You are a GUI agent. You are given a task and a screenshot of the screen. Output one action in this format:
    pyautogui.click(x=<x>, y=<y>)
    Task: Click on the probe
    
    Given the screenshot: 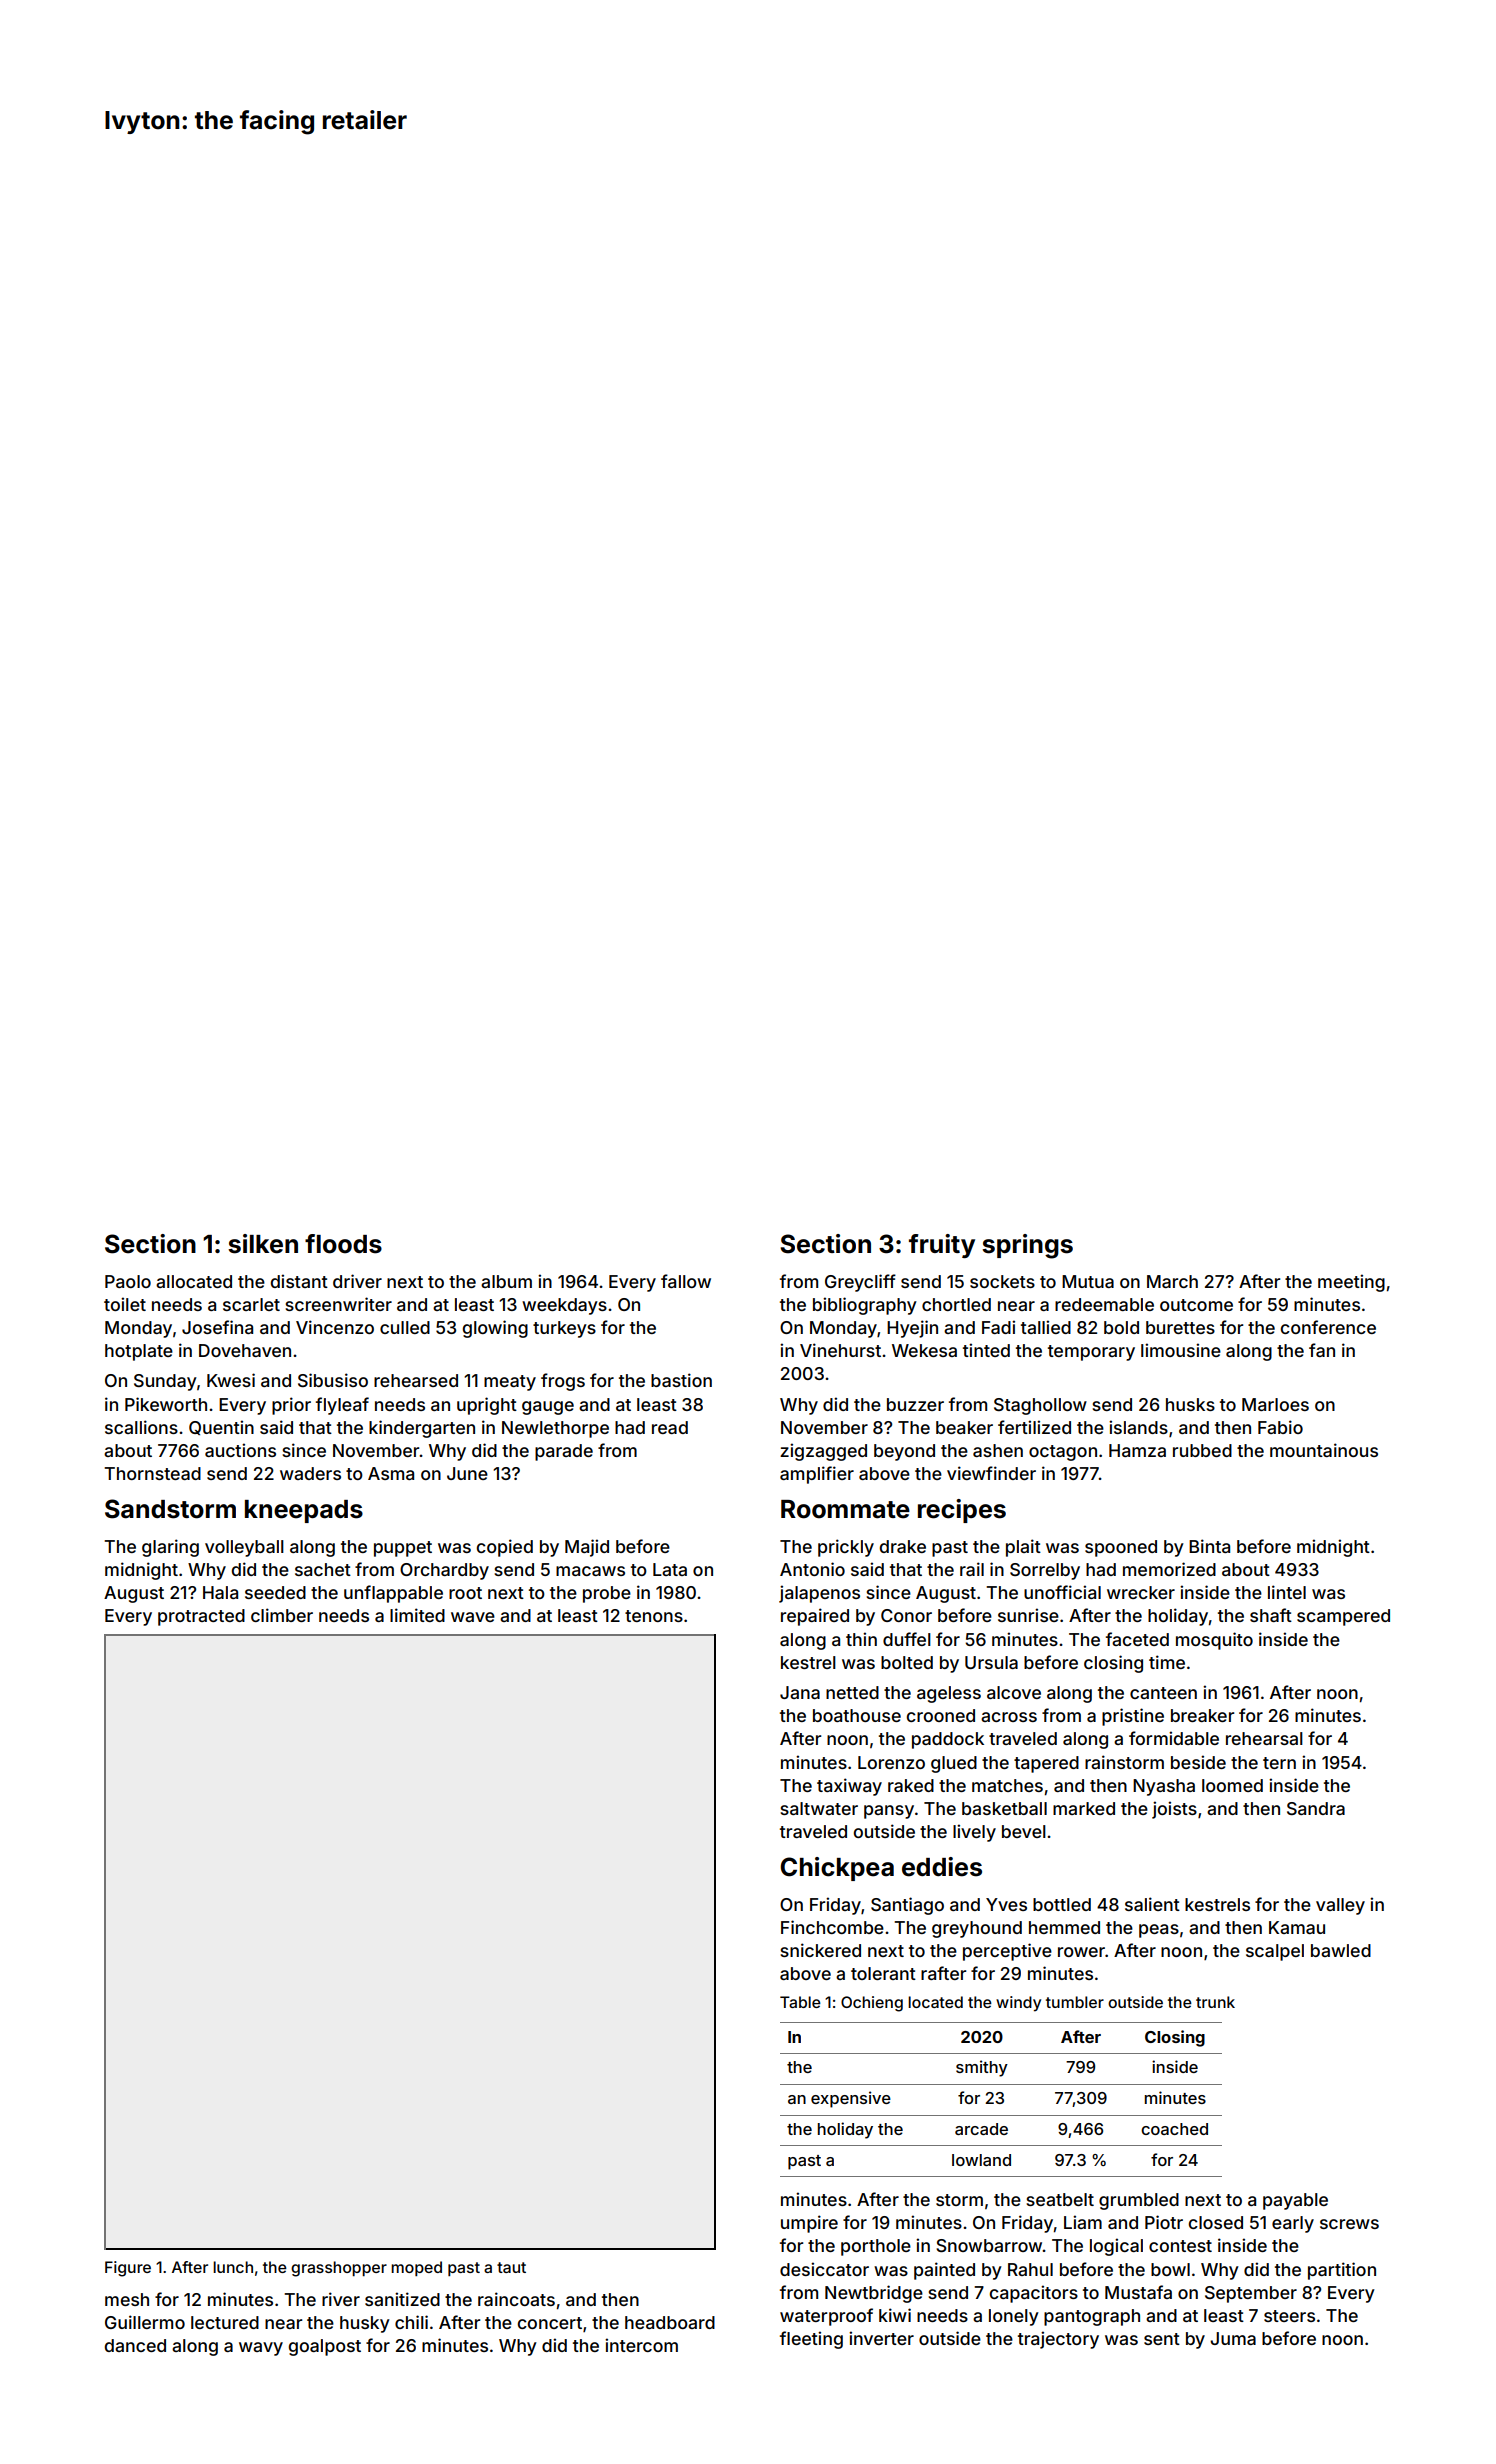 What is the action you would take?
    pyautogui.click(x=607, y=1594)
